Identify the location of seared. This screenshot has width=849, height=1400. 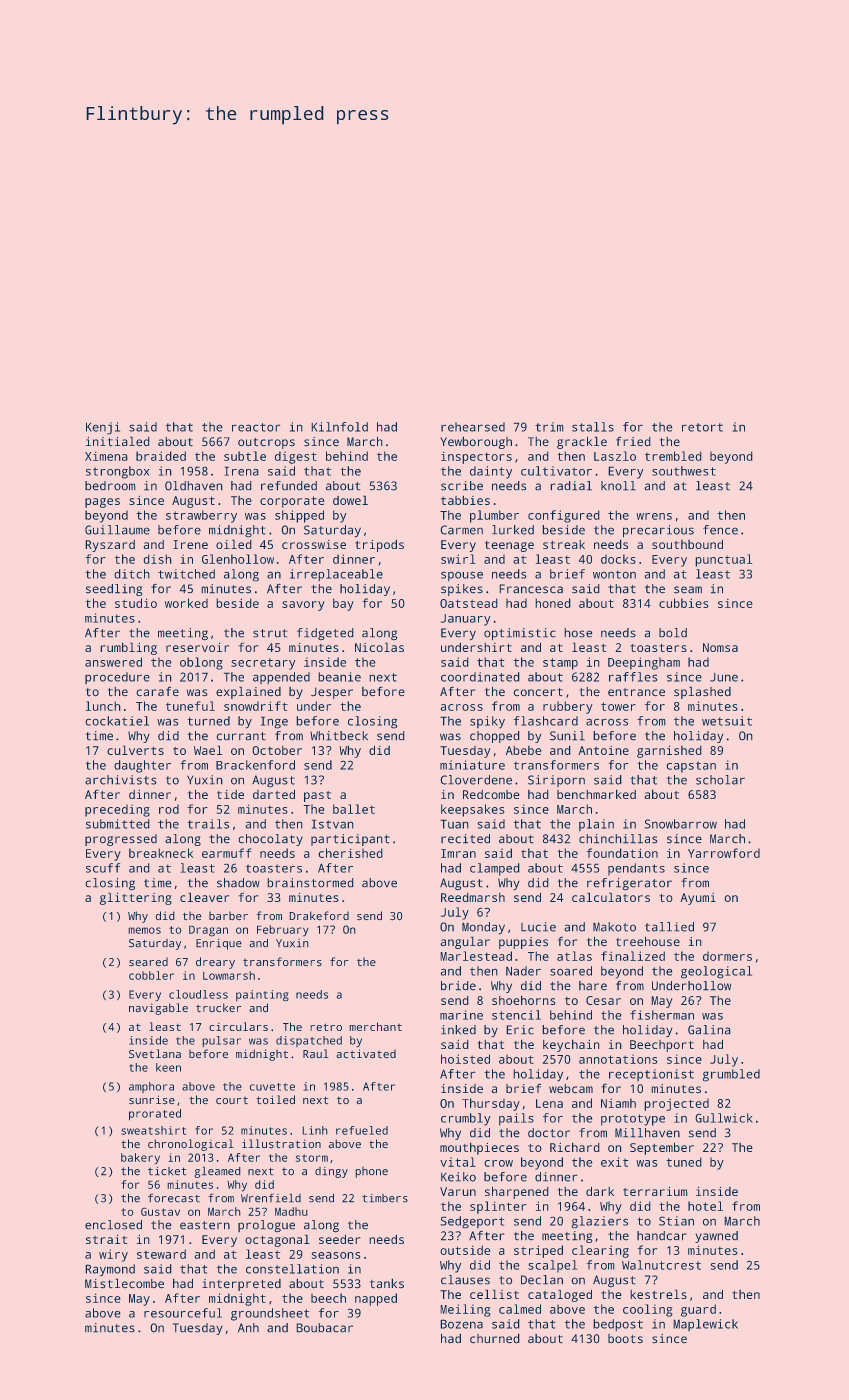
(148, 962).
